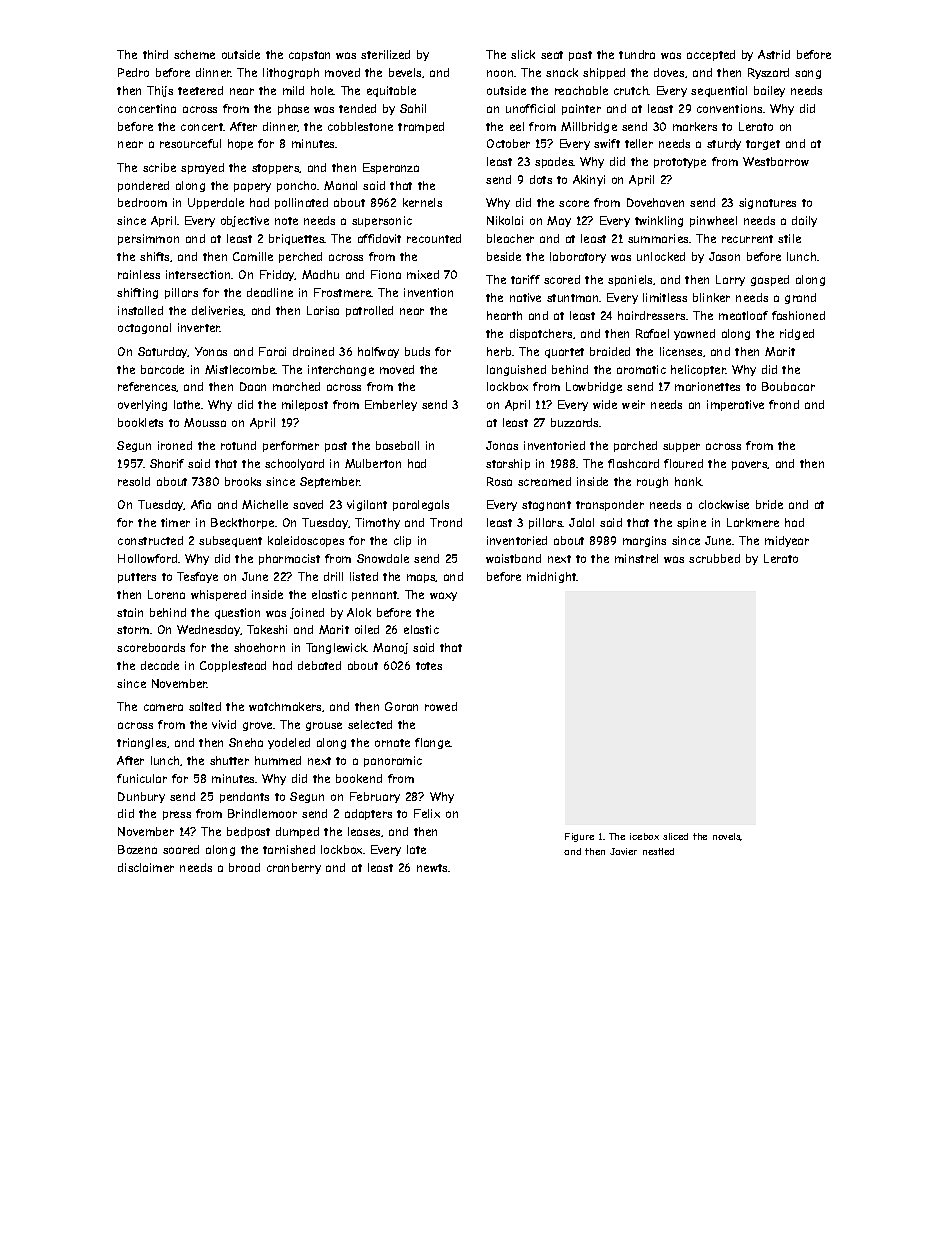 The height and width of the screenshot is (1233, 952). What do you see at coordinates (504, 256) in the screenshot?
I see `beside` at bounding box center [504, 256].
